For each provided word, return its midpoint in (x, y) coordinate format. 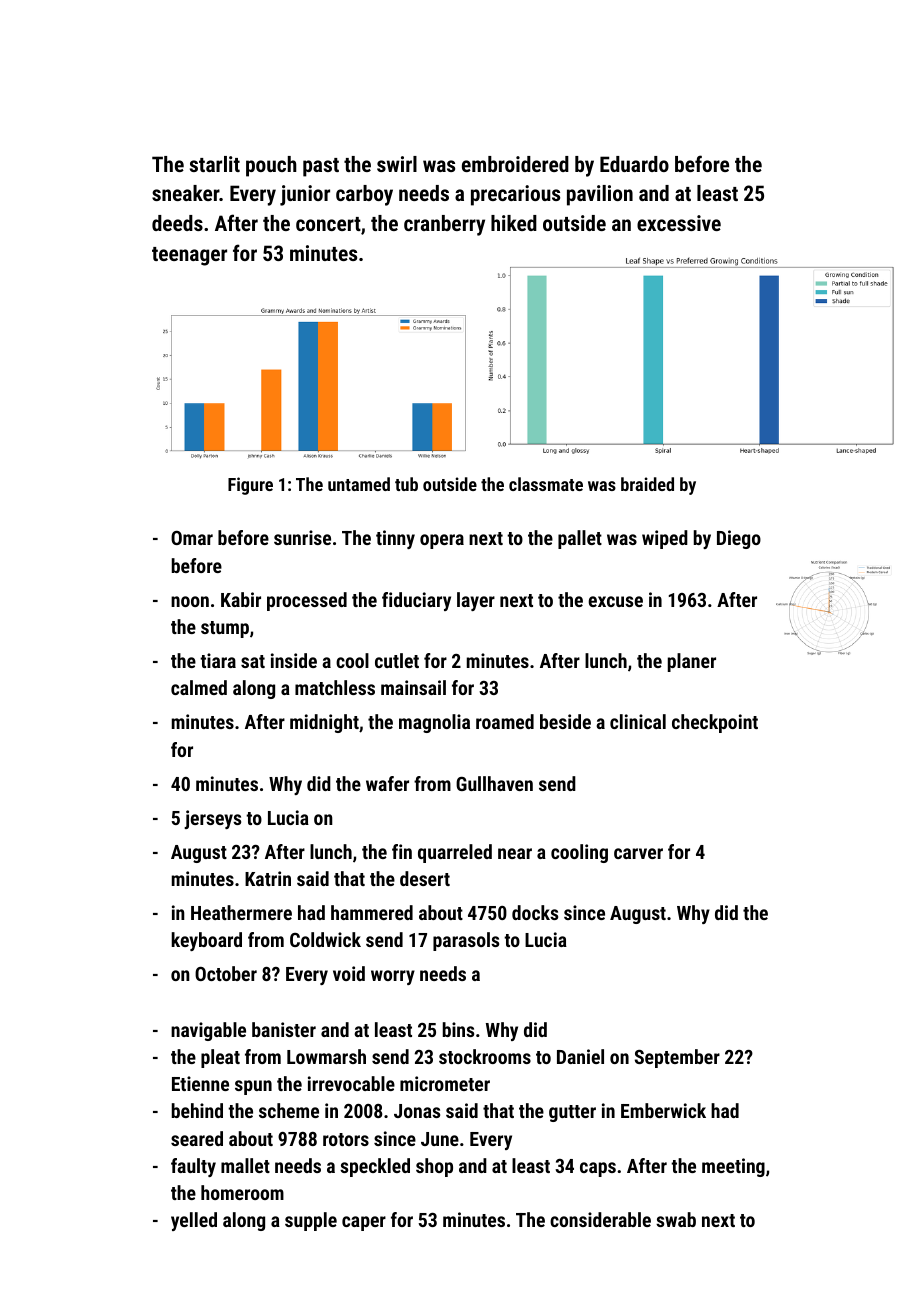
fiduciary (416, 601)
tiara (218, 660)
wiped (665, 539)
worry (393, 977)
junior (305, 195)
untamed (359, 484)
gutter (572, 1113)
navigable (208, 1031)
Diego (739, 539)
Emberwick (663, 1110)
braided (647, 484)
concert (328, 224)
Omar (192, 538)
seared (197, 1138)
